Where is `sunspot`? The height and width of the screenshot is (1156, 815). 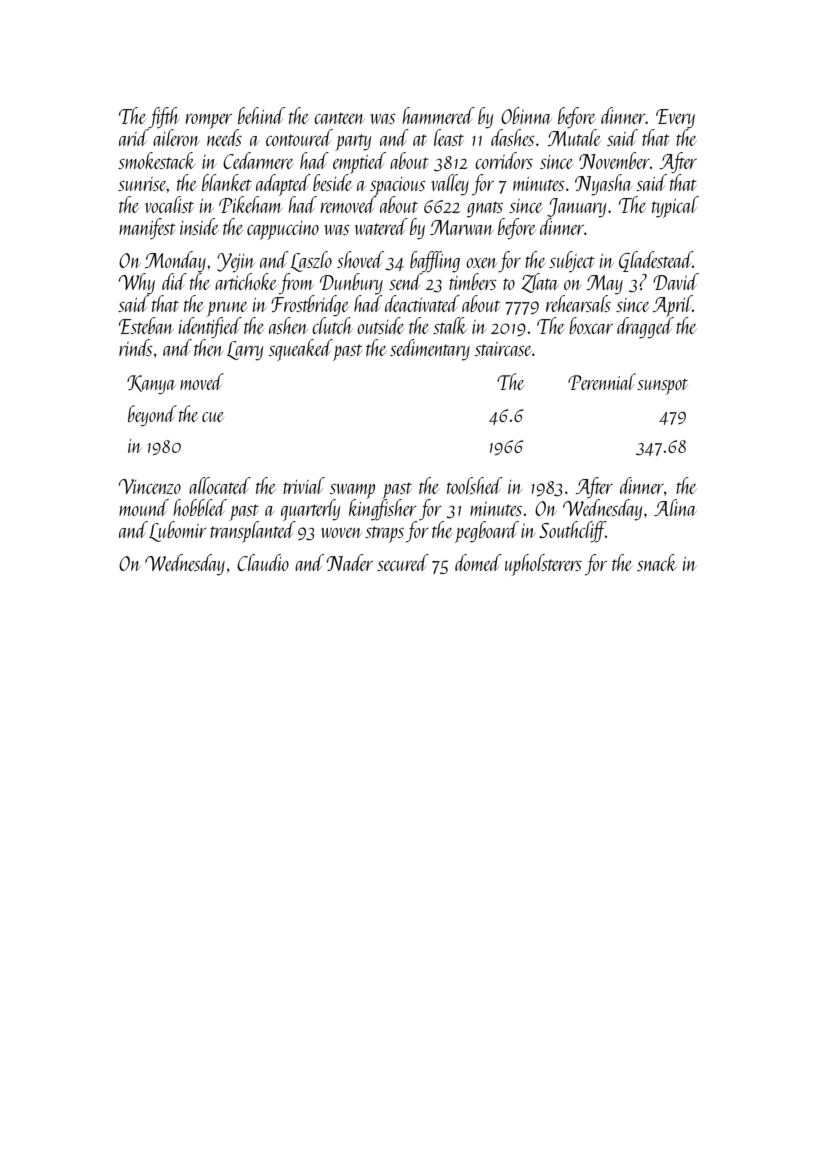 sunspot is located at coordinates (662, 387).
